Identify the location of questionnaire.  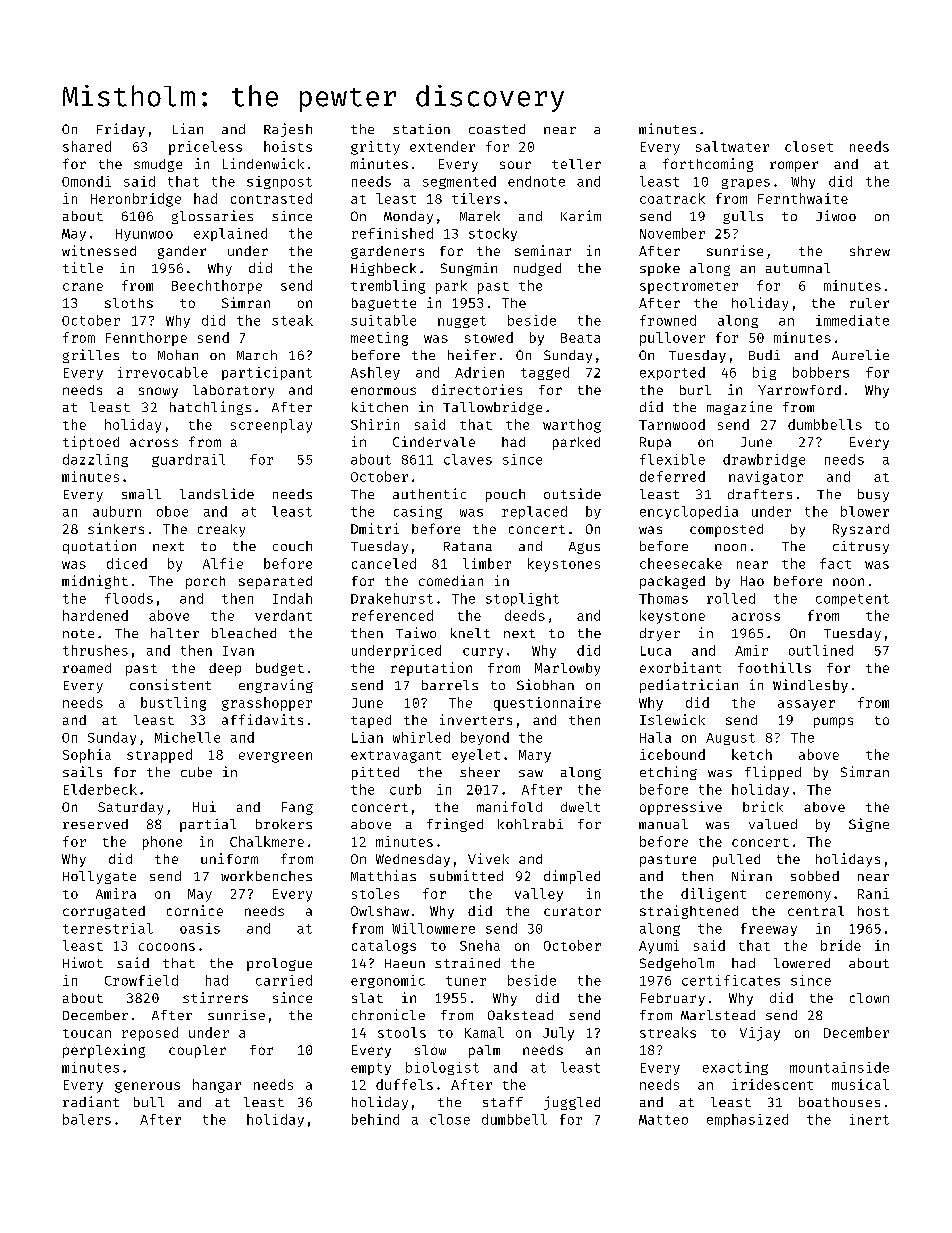
(547, 704).
